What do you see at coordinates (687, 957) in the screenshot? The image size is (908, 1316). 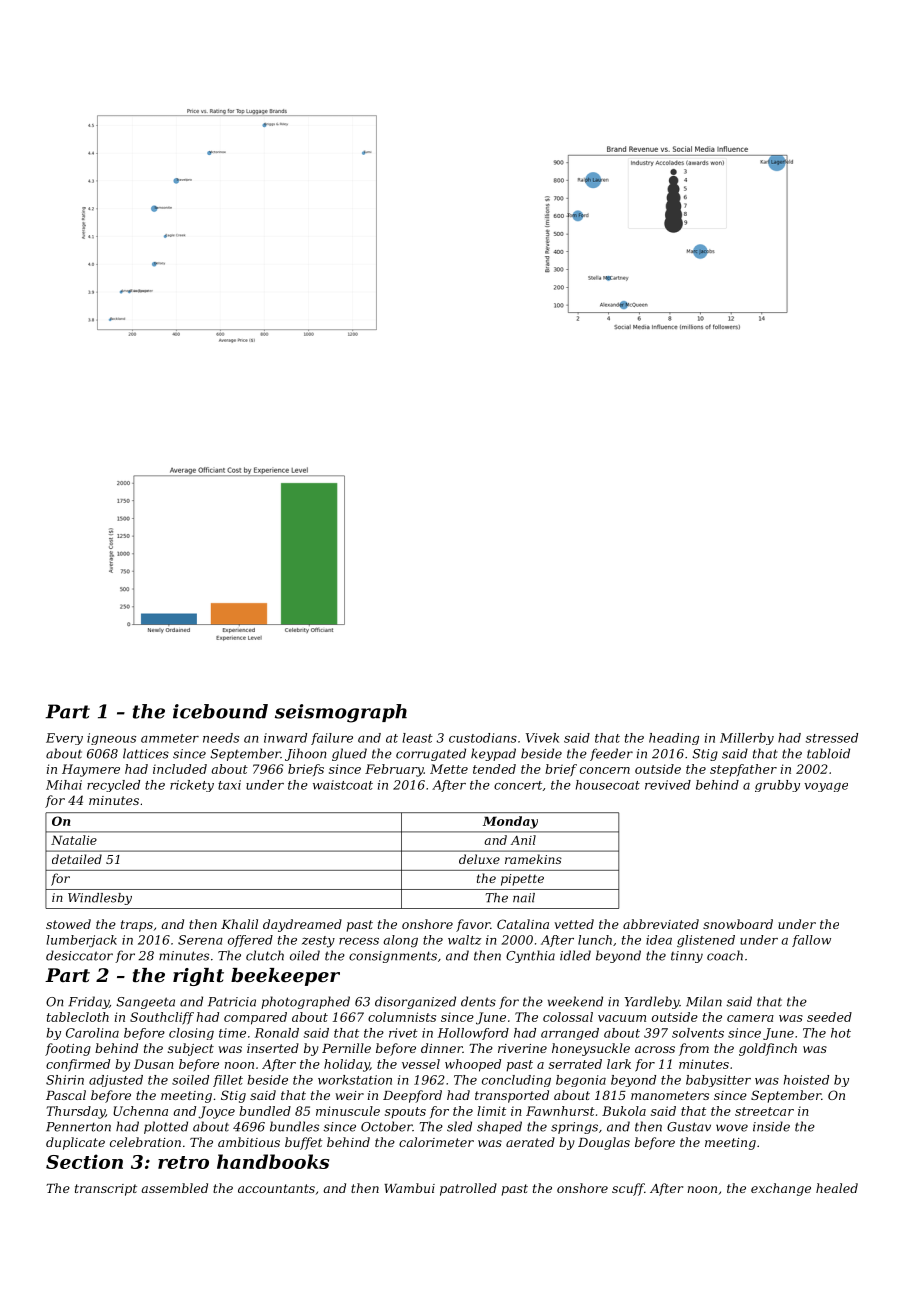 I see `tinny` at bounding box center [687, 957].
